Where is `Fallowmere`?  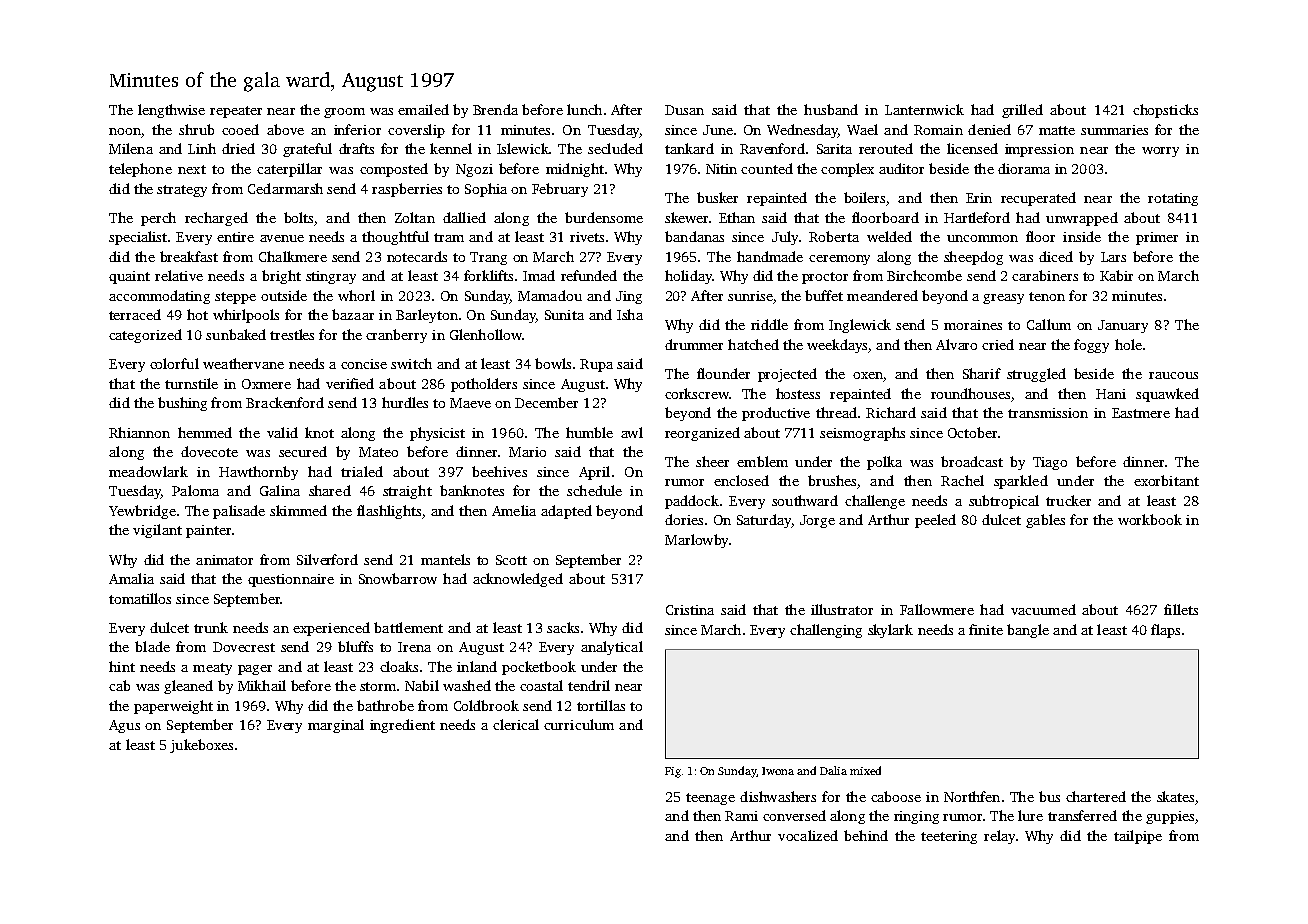 Fallowmere is located at coordinates (937, 609).
